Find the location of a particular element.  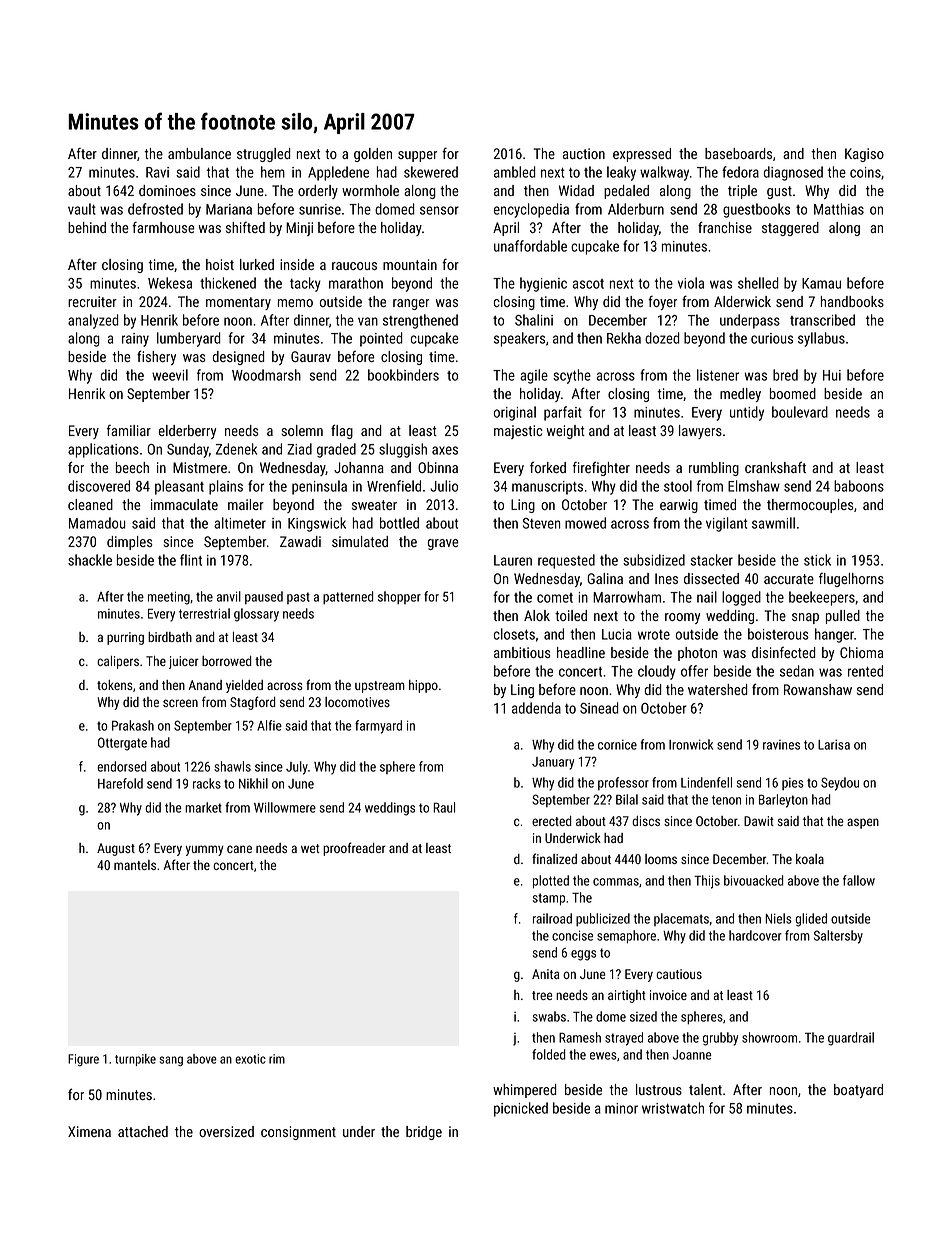

Kagiso is located at coordinates (864, 155).
